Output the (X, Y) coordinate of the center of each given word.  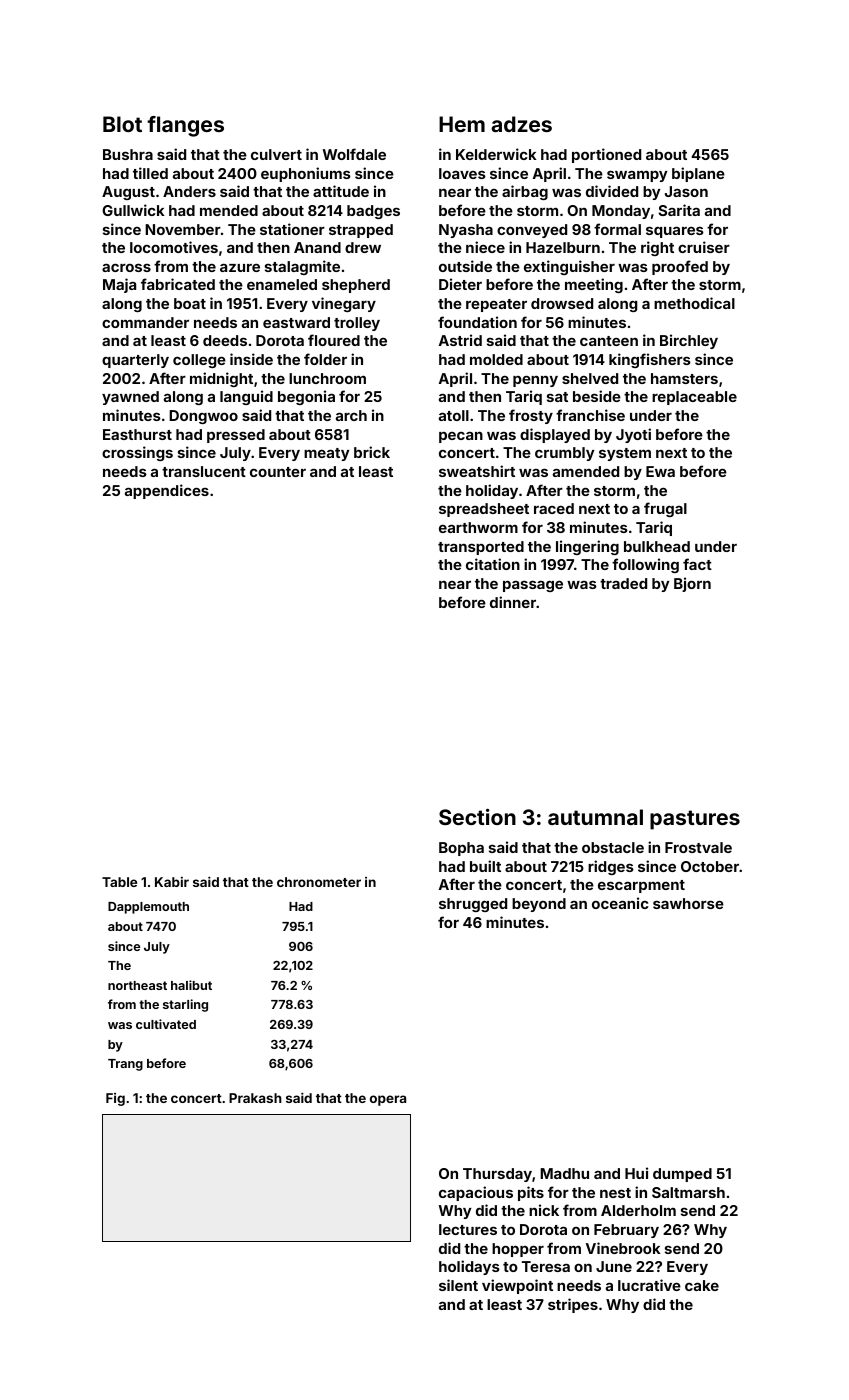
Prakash (255, 1098)
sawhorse (688, 903)
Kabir (172, 882)
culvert (276, 154)
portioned (606, 155)
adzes (521, 124)
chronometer (319, 882)
